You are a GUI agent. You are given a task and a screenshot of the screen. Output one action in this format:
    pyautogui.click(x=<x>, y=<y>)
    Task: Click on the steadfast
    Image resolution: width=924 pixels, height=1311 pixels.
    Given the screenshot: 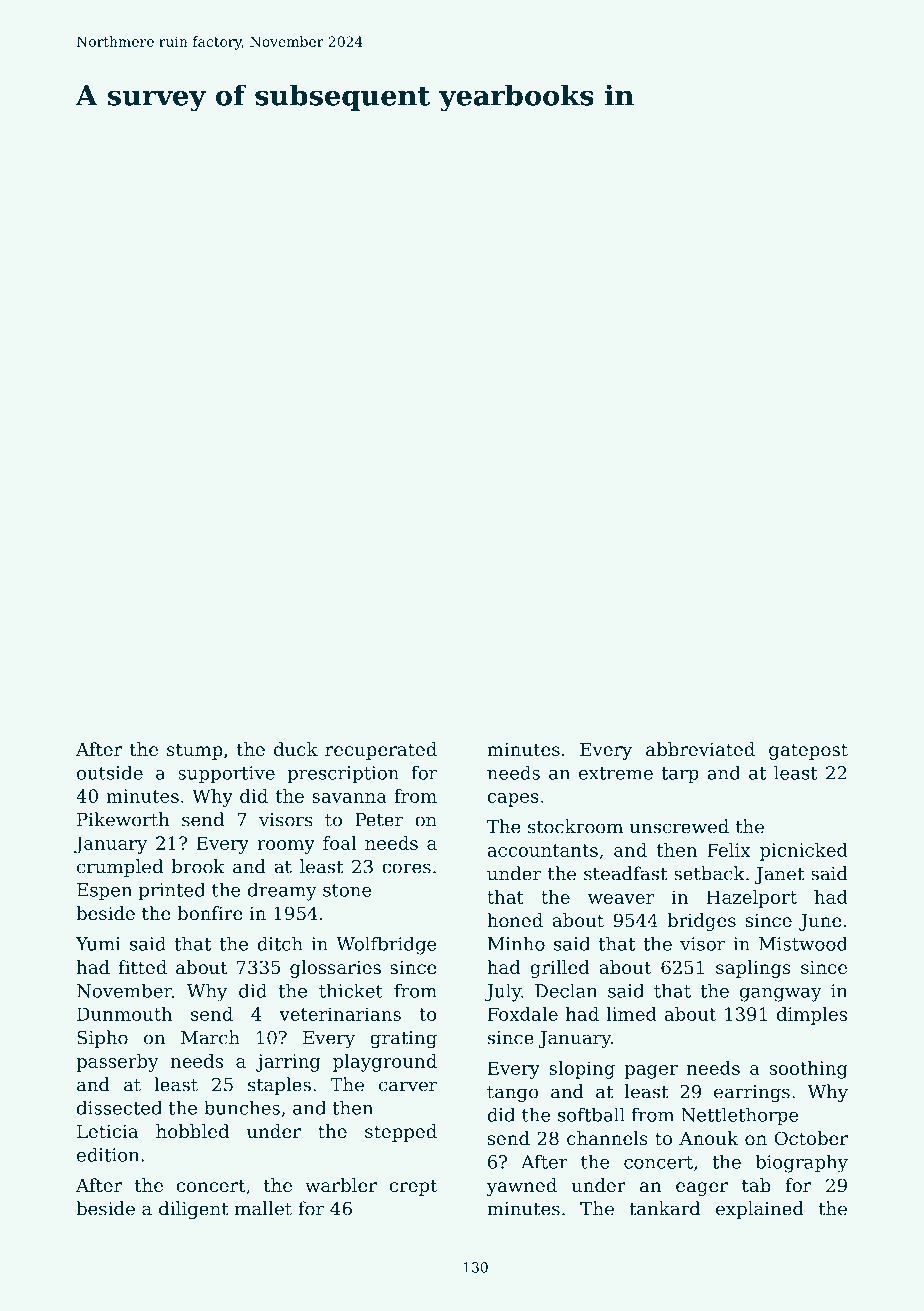 What is the action you would take?
    pyautogui.click(x=625, y=873)
